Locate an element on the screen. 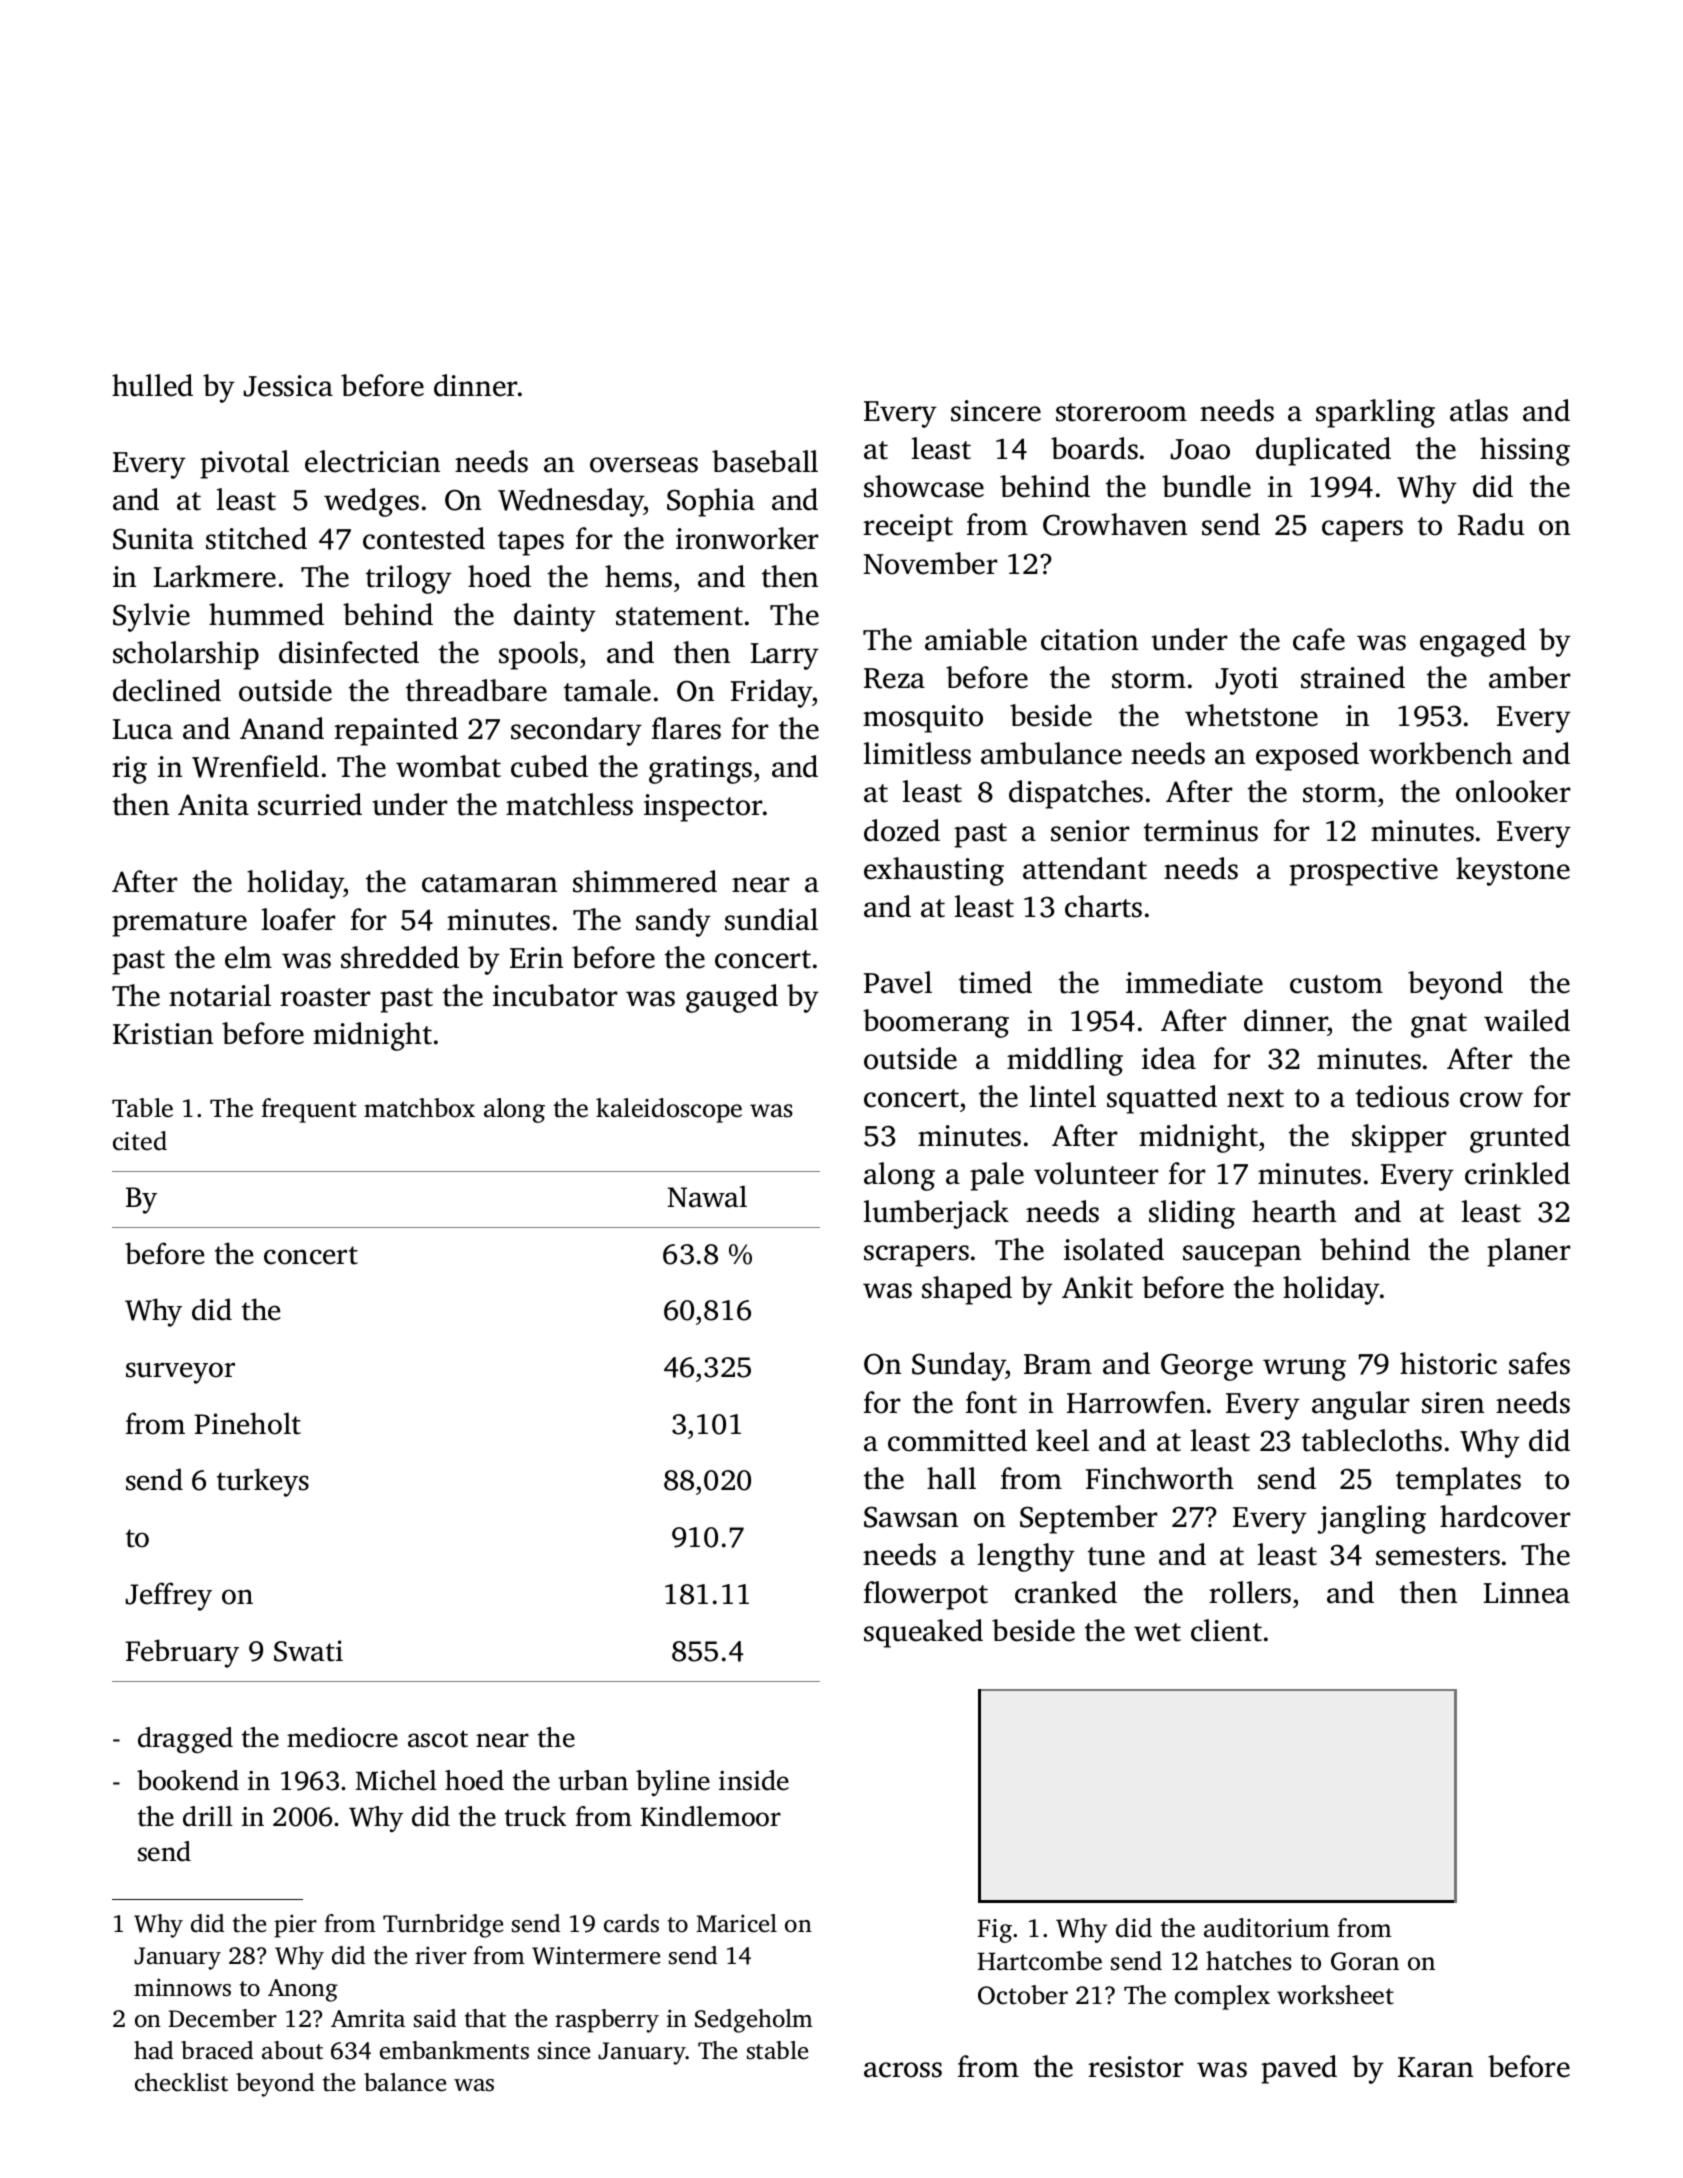  Reza is located at coordinates (894, 678).
